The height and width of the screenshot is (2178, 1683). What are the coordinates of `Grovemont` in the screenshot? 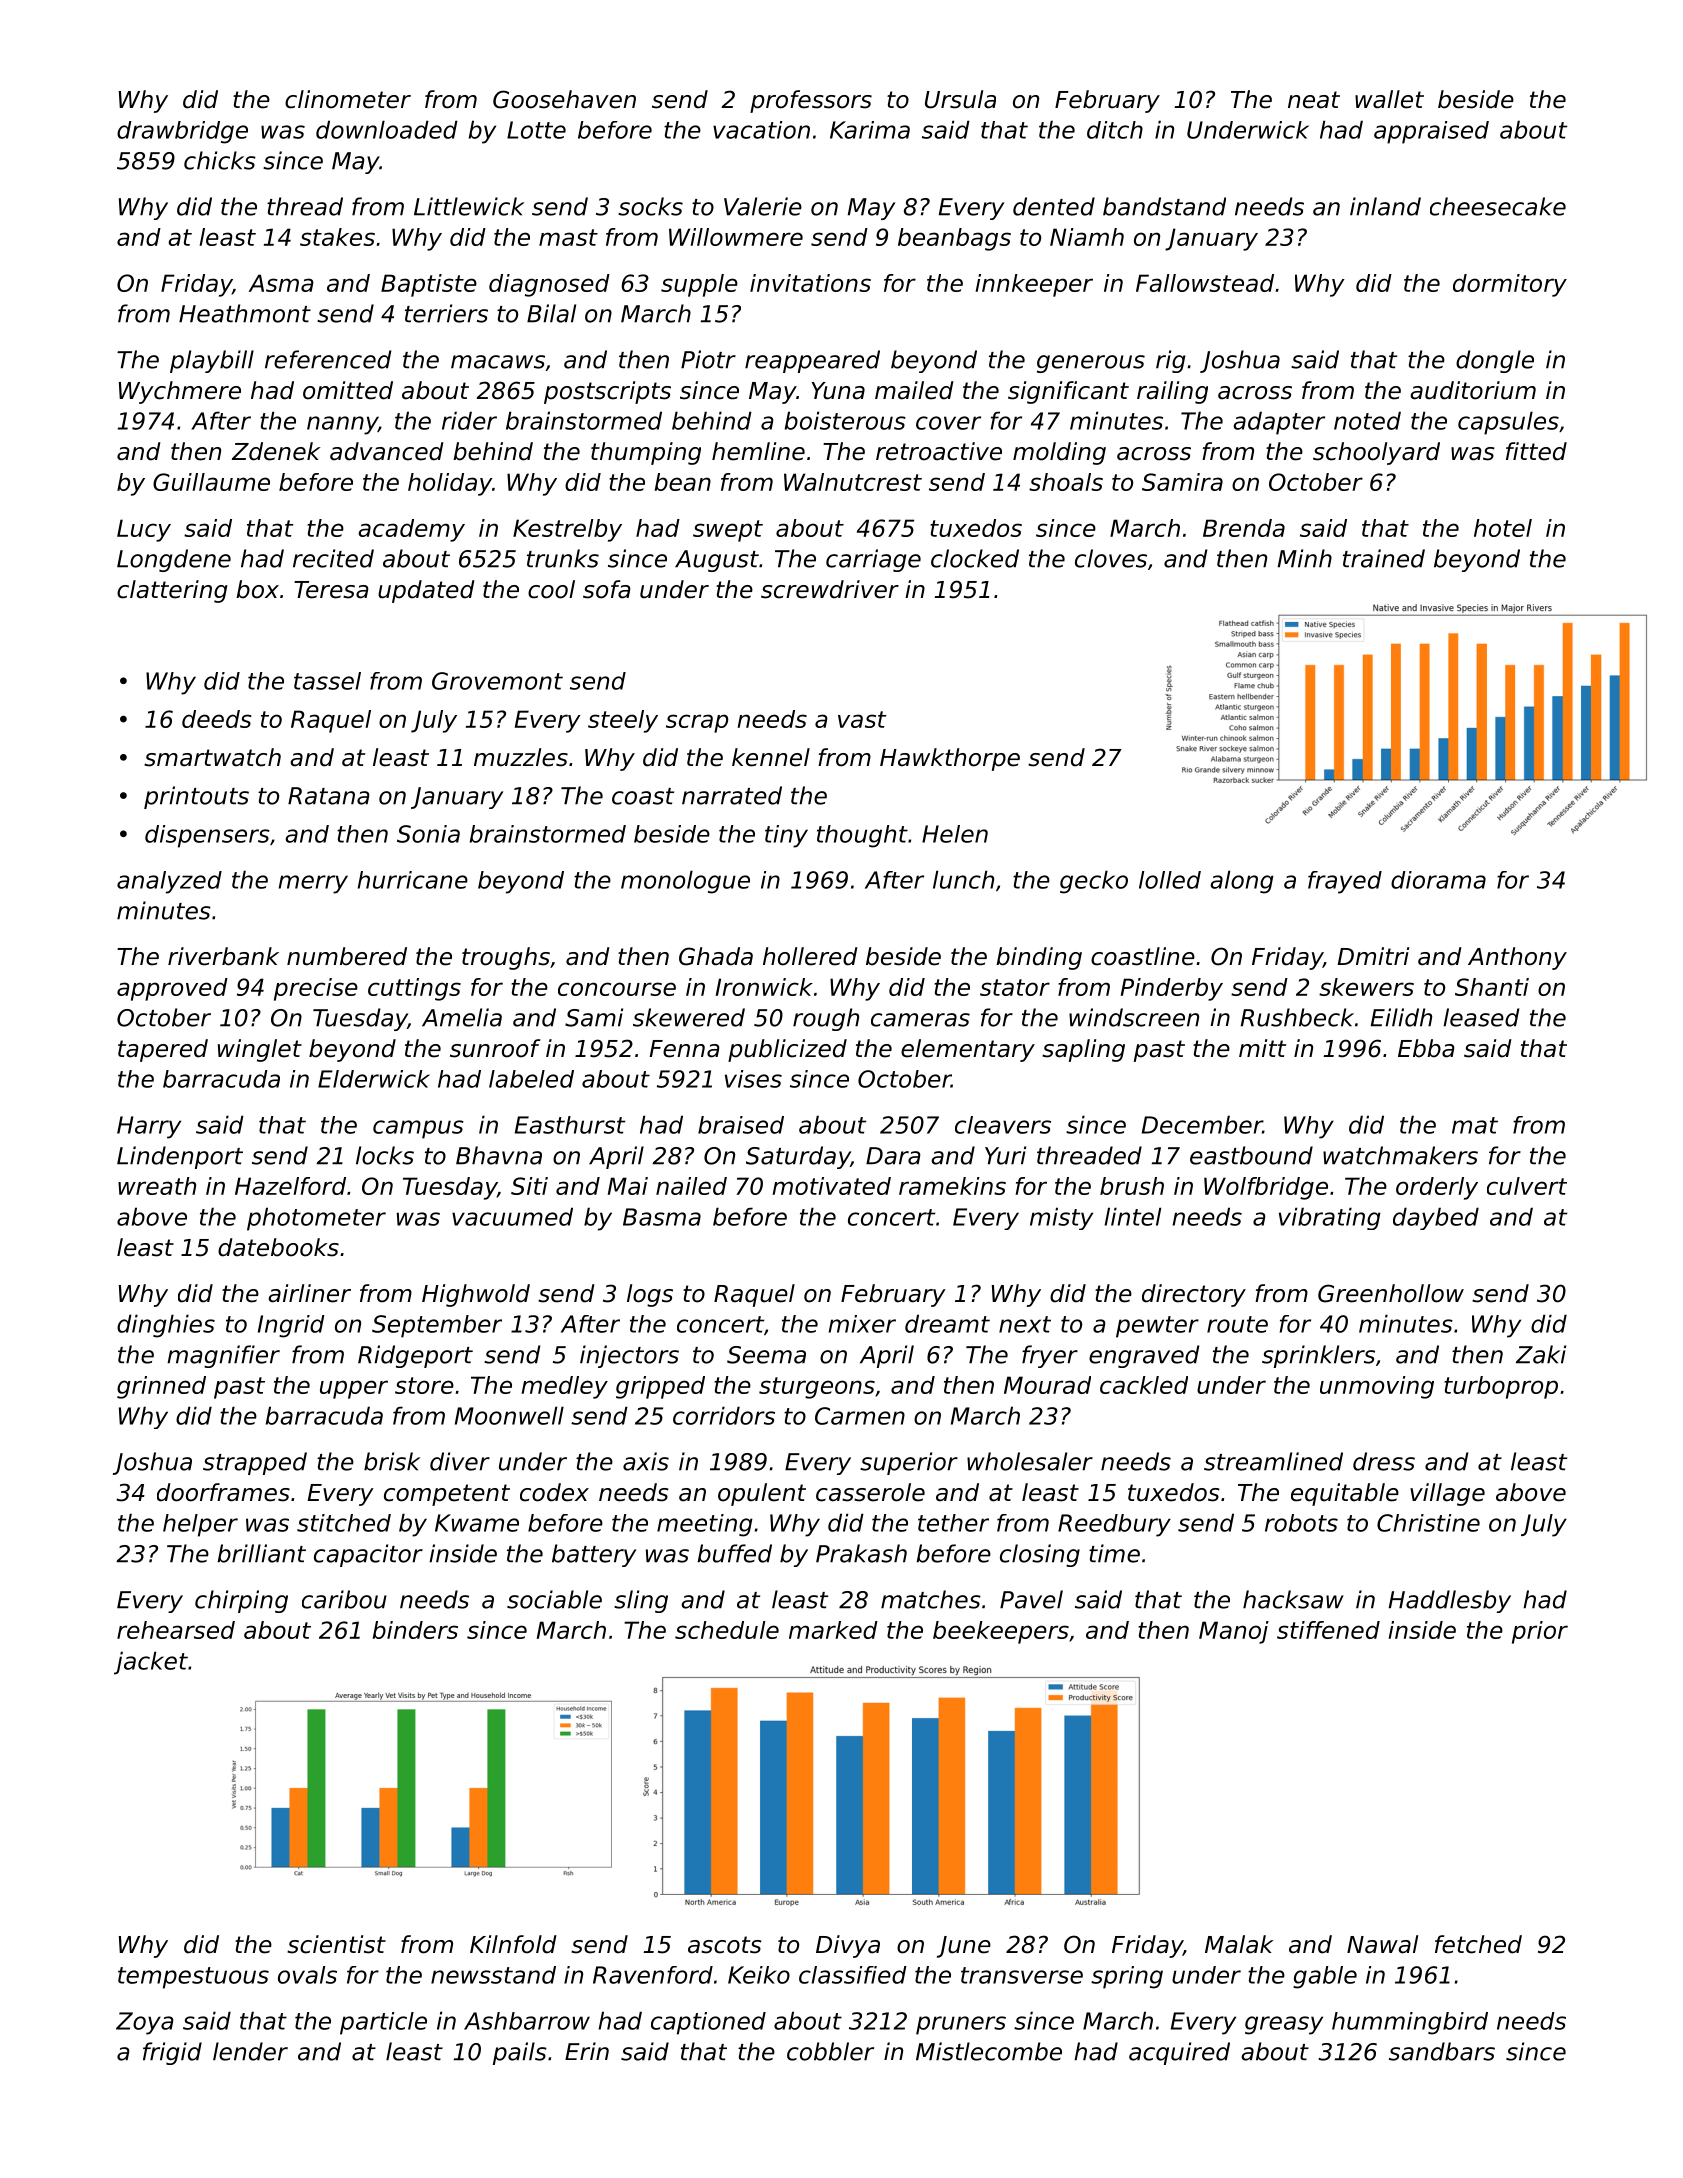 It's located at (497, 681).
